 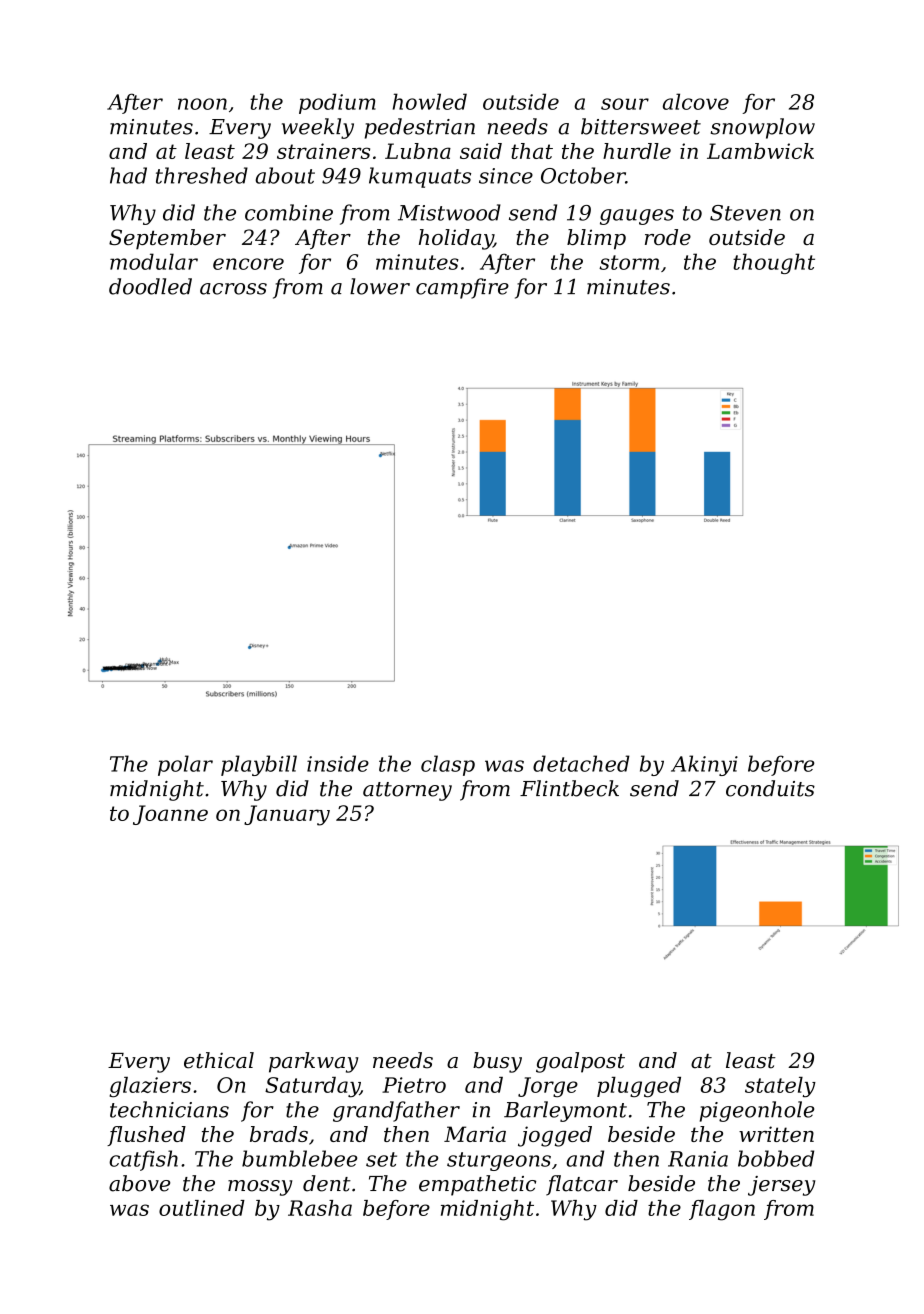 I want to click on Rasha, so click(x=320, y=1208).
